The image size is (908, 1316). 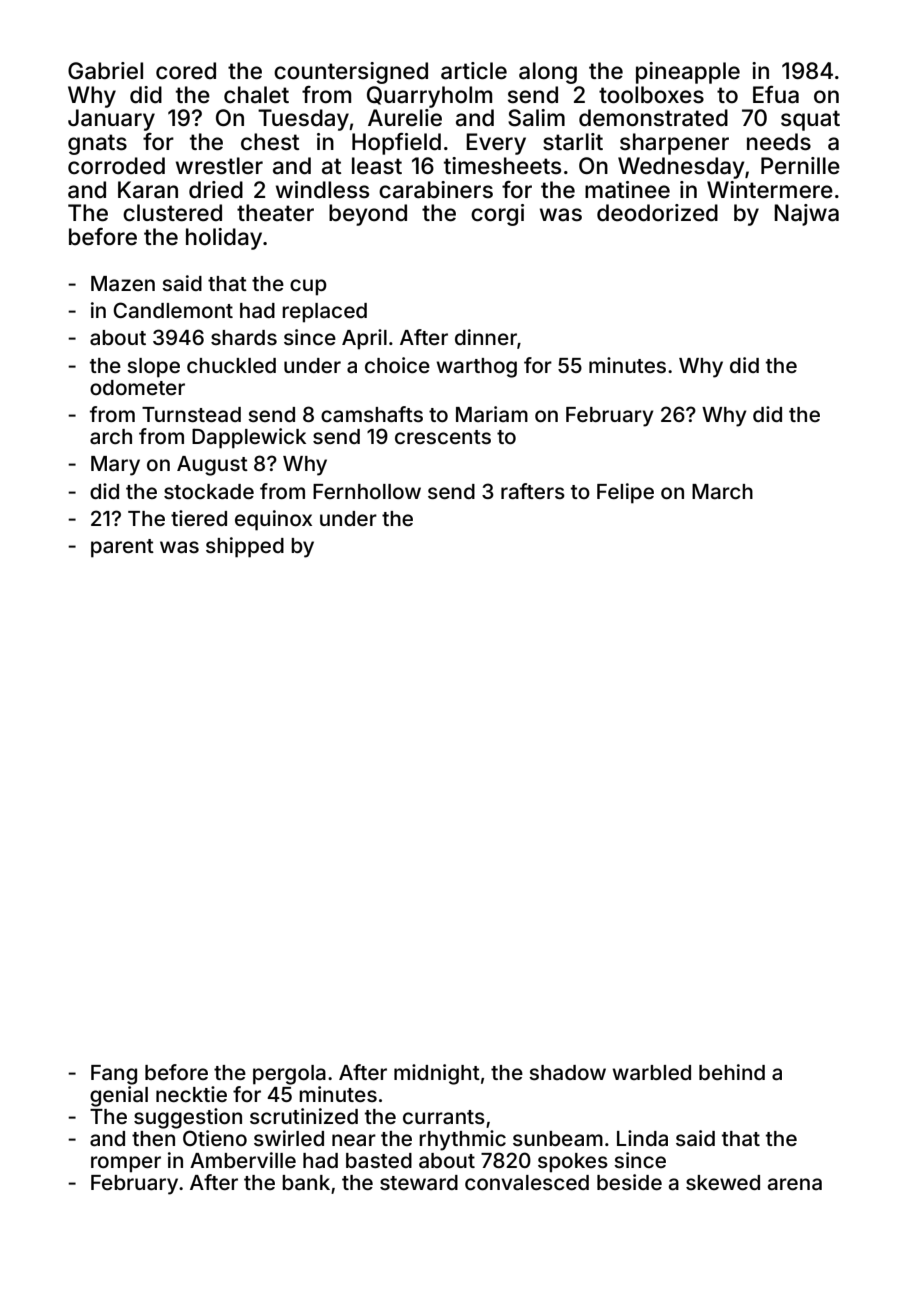 I want to click on pineapple, so click(x=688, y=73).
